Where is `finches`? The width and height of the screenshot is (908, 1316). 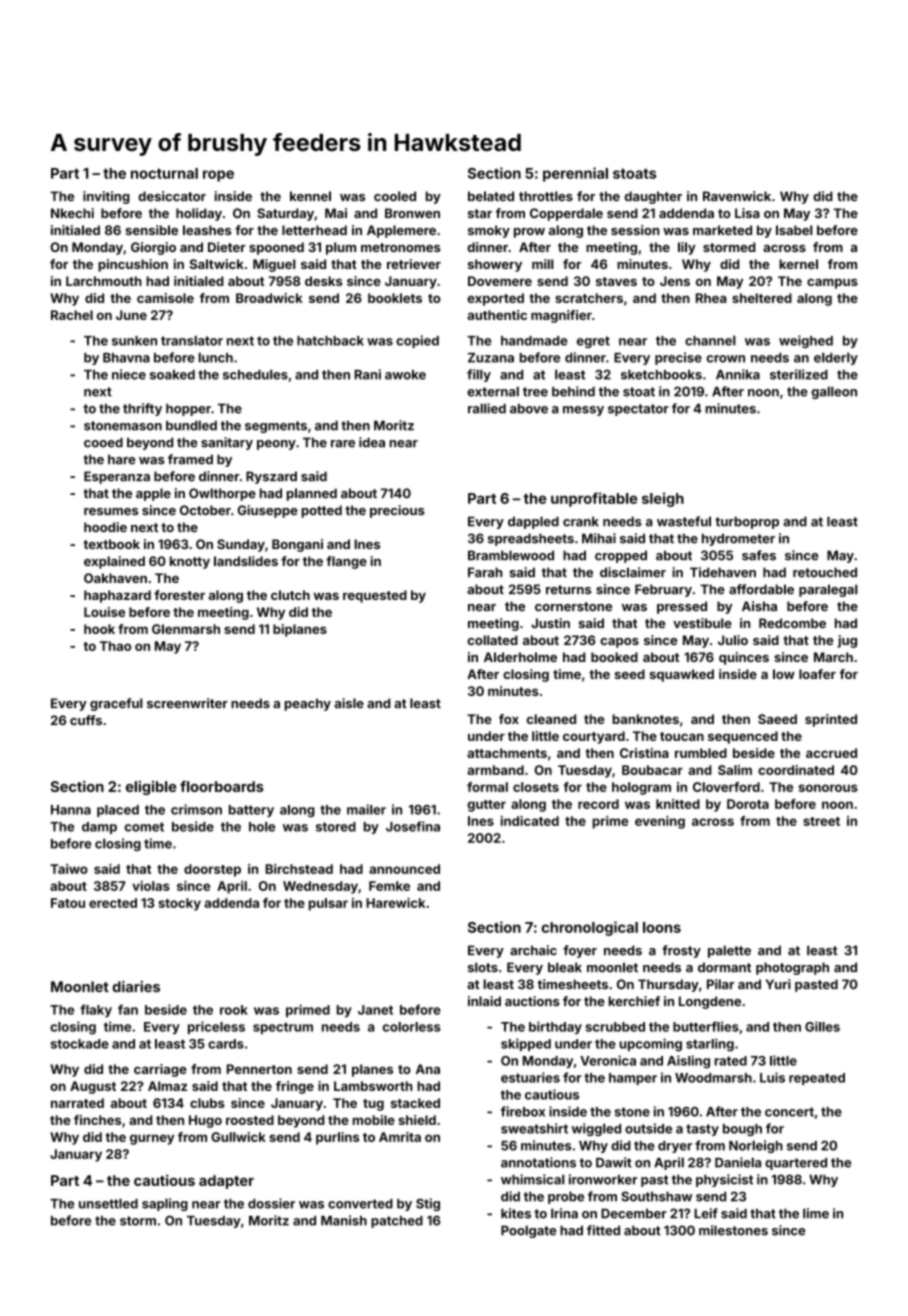 finches is located at coordinates (97, 1120).
